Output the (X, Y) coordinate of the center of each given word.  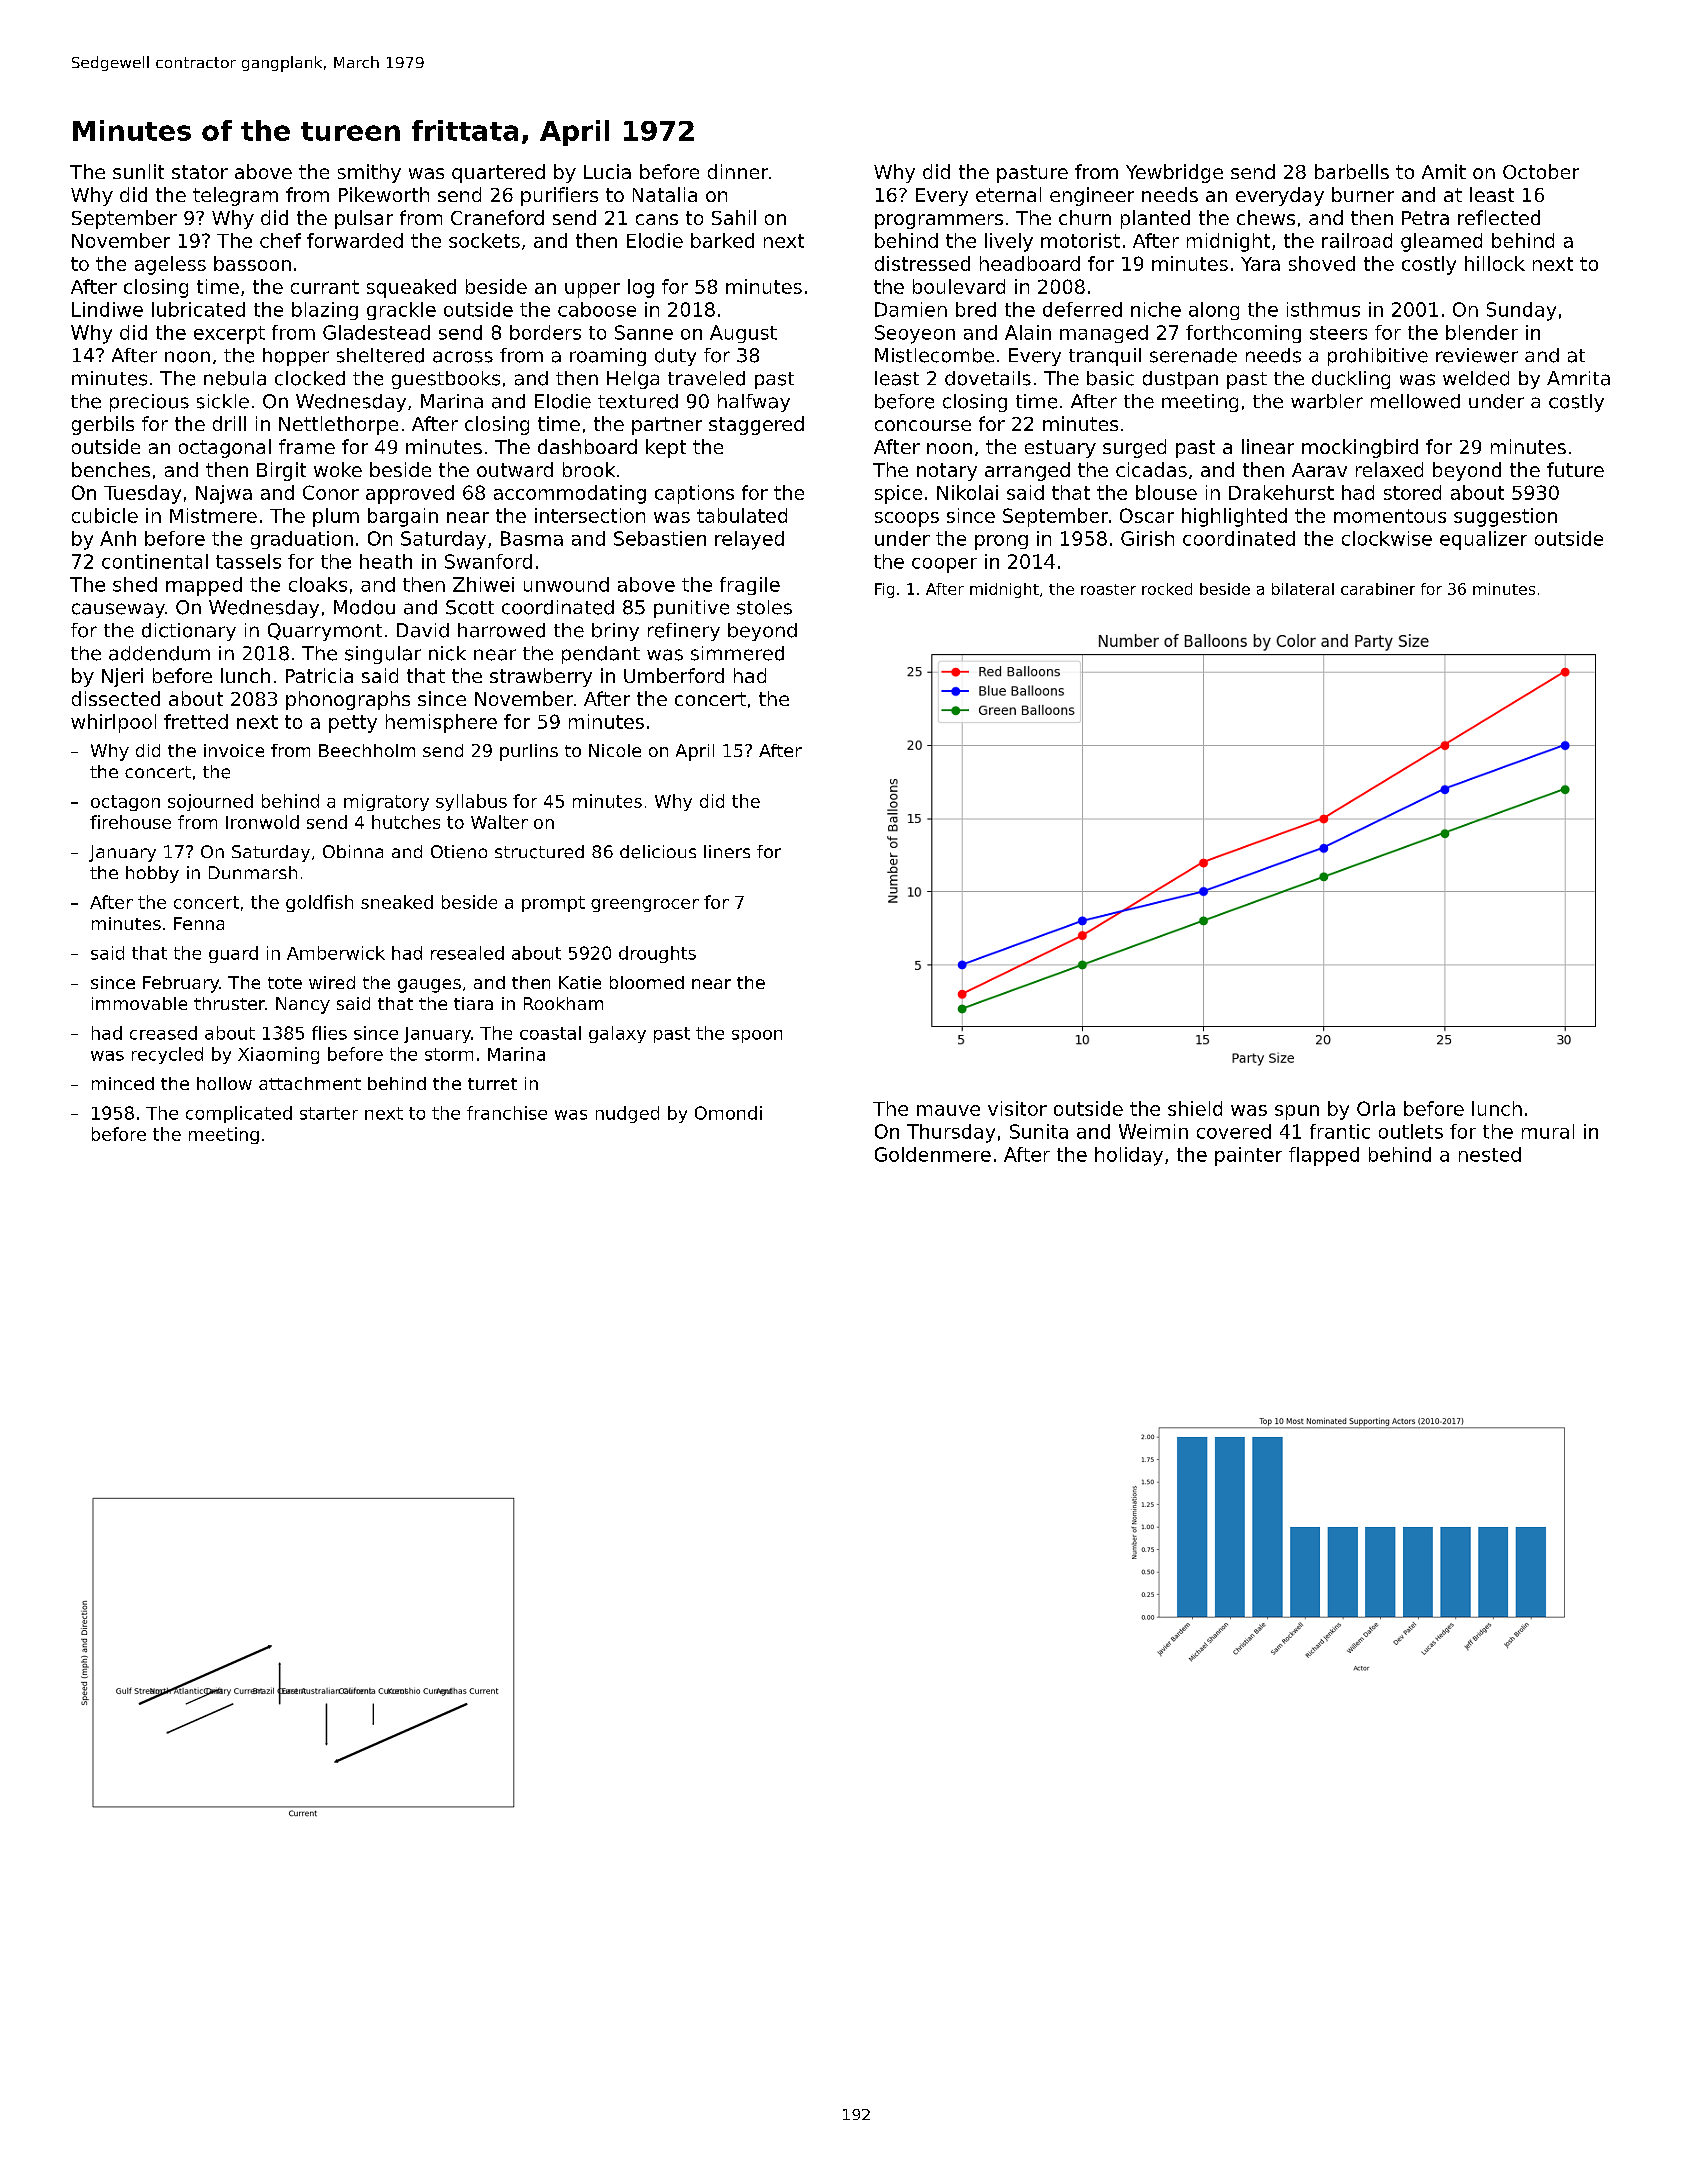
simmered (737, 653)
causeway (118, 610)
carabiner (1378, 589)
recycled (167, 1055)
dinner (738, 171)
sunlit (138, 171)
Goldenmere (933, 1154)
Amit (1444, 171)
